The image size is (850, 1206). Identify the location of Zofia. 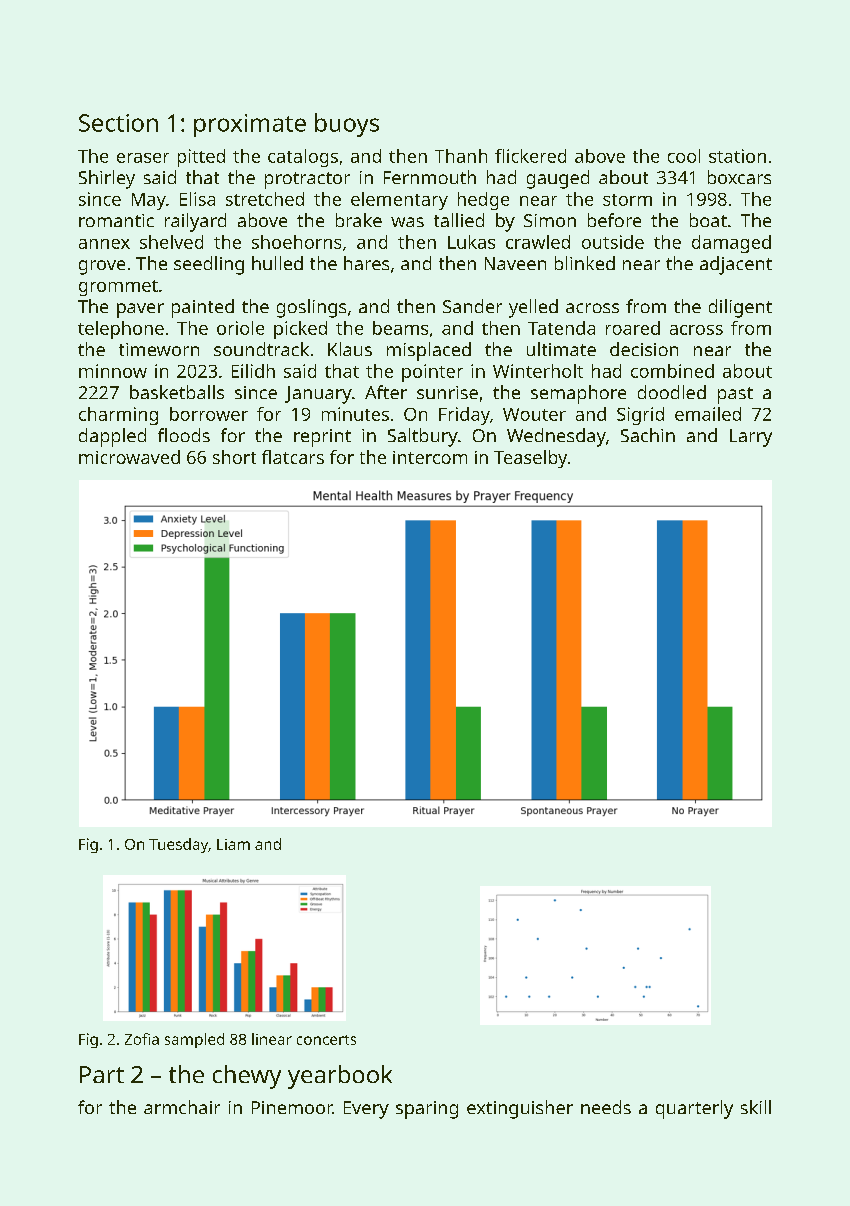
(142, 1039).
